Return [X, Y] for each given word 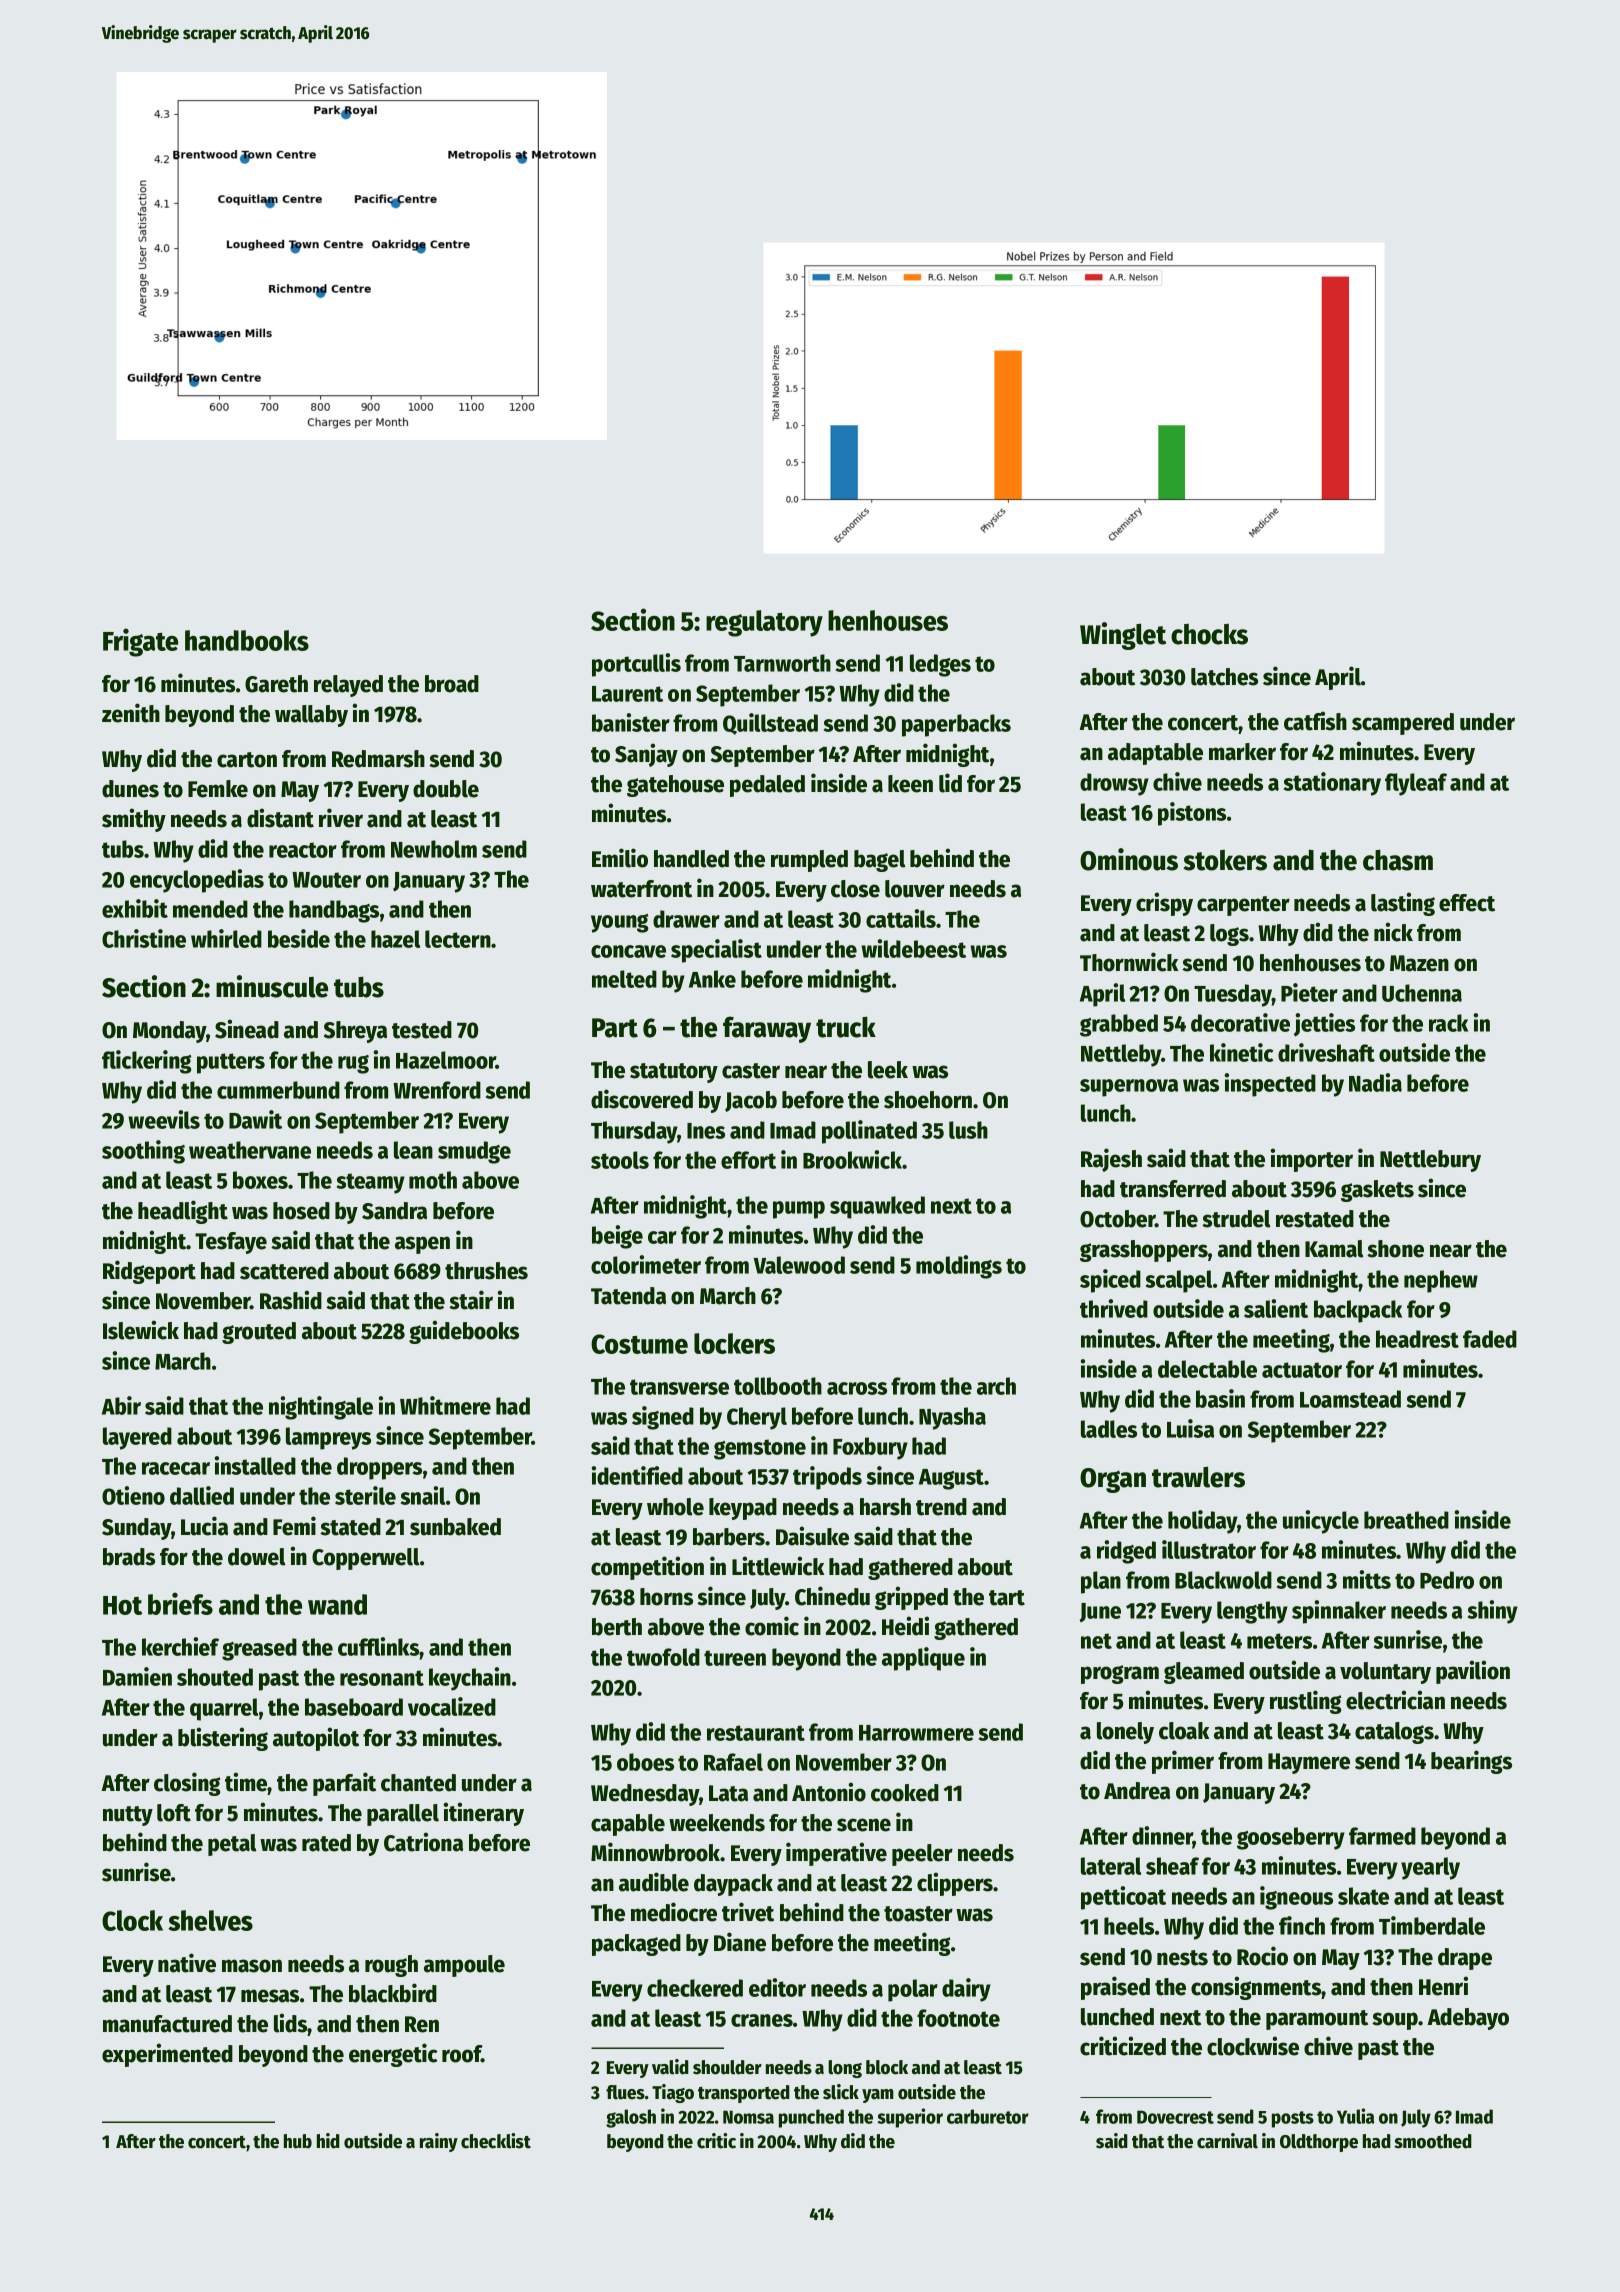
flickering [146, 1062]
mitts [1367, 1579]
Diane [740, 1942]
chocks [1209, 634]
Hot [122, 1605]
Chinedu [832, 1596]
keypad [743, 1509]
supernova [1129, 1088]
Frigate [140, 642]
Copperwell [366, 1559]
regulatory [764, 623]
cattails [901, 918]
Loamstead [1350, 1399]
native [187, 1963]
